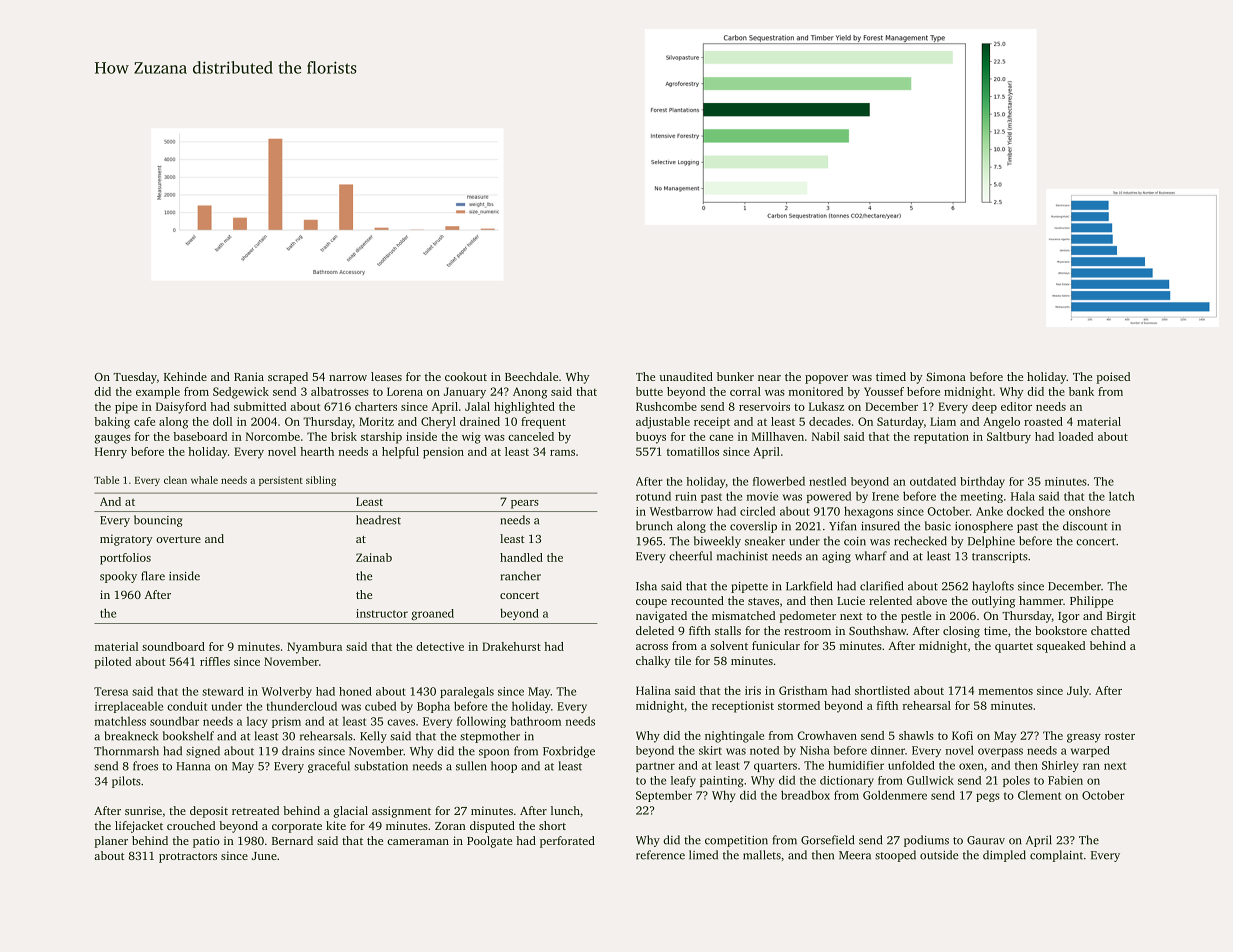  What do you see at coordinates (111, 453) in the screenshot?
I see `Henry` at bounding box center [111, 453].
